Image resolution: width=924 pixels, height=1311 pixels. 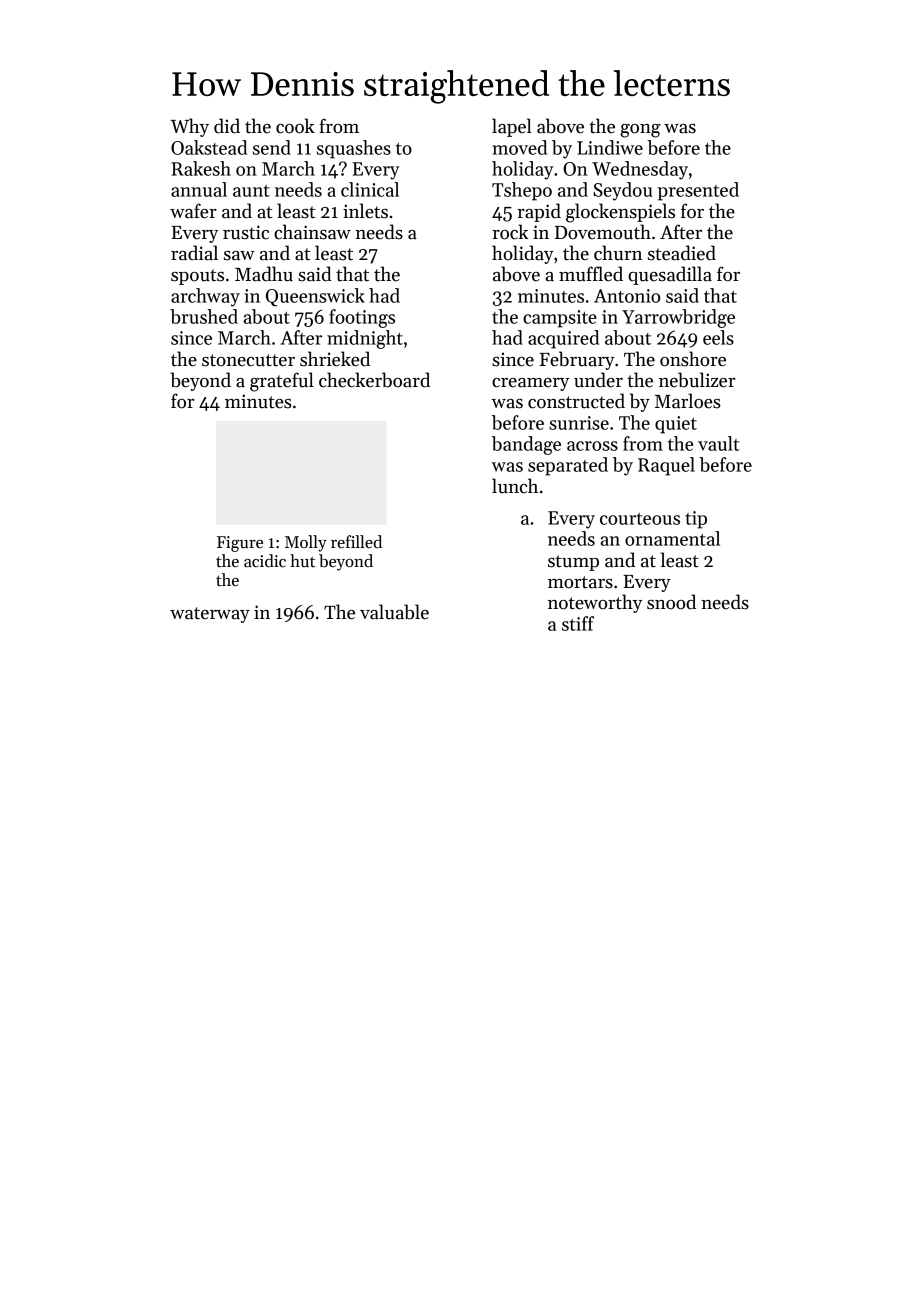 What do you see at coordinates (210, 615) in the screenshot?
I see `waterway` at bounding box center [210, 615].
